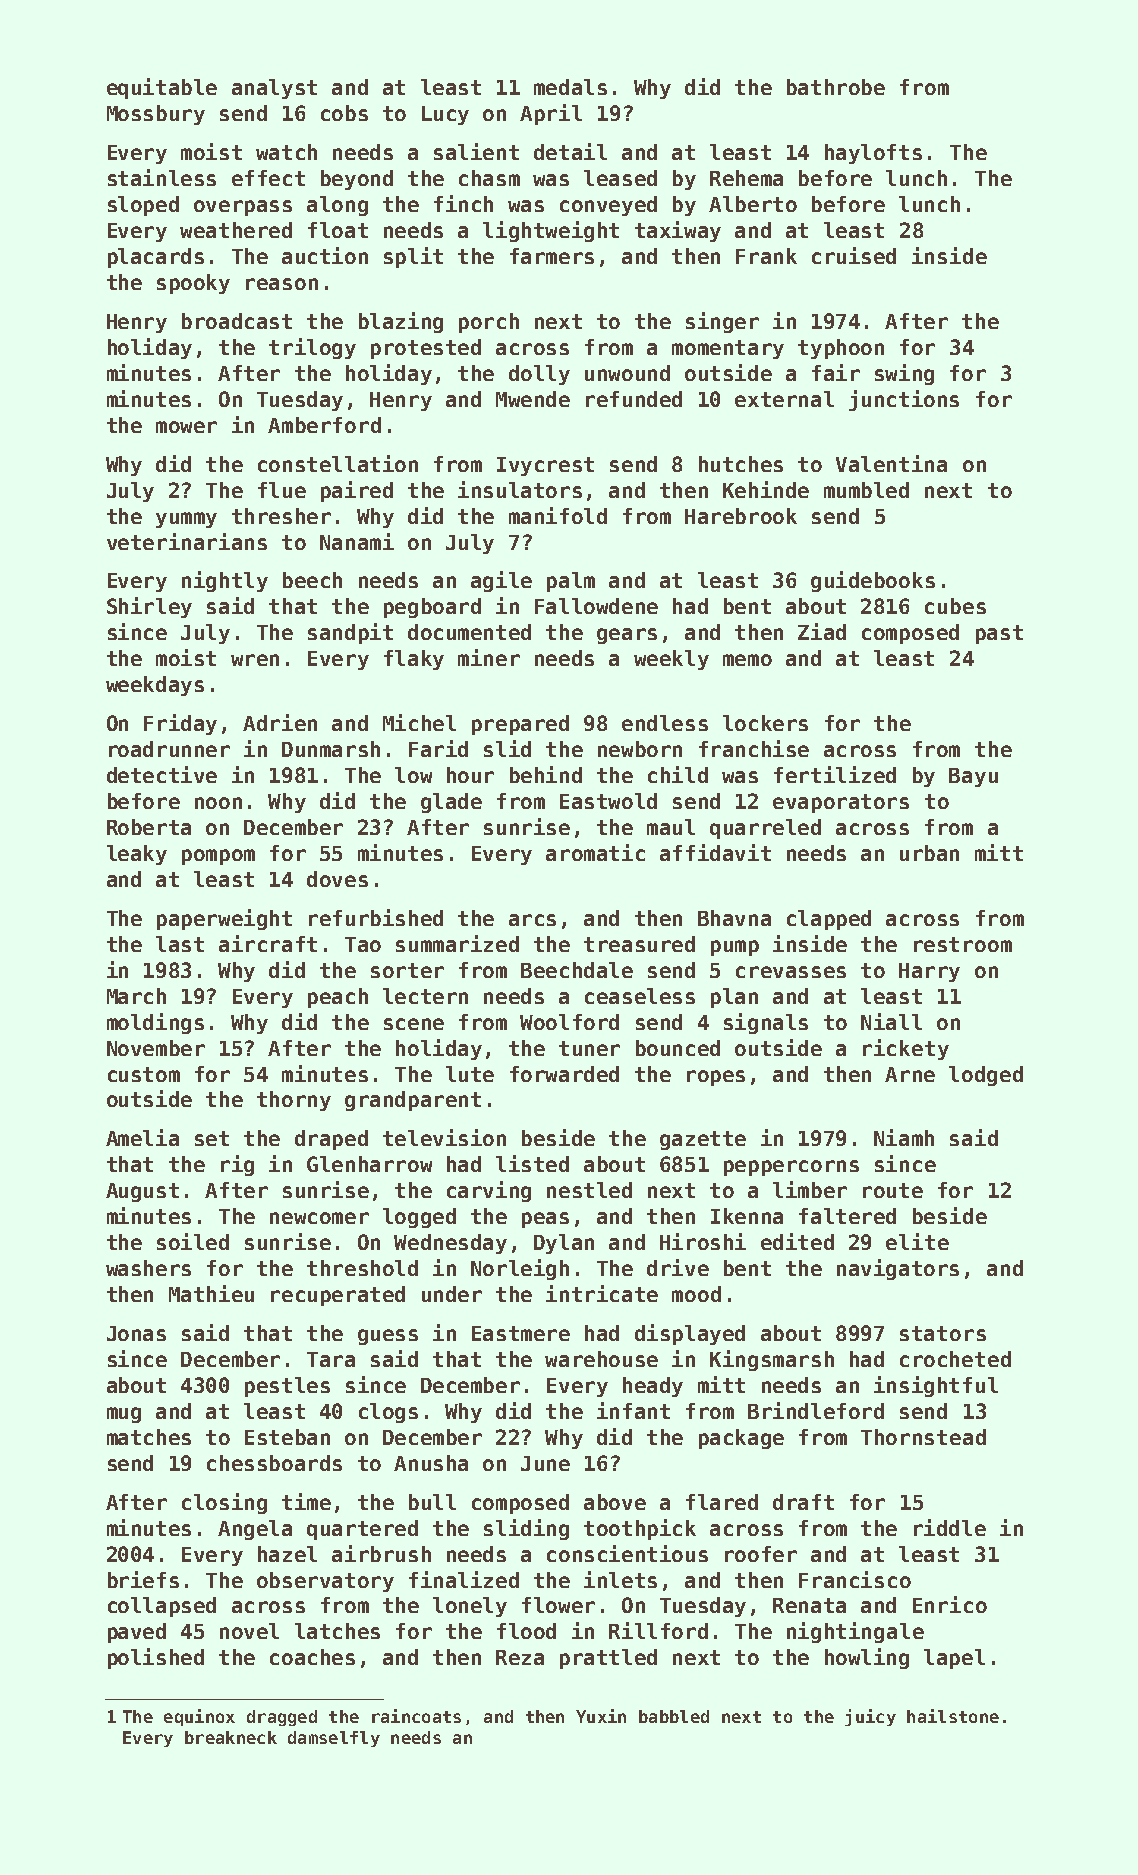 This image has height=1875, width=1138. What do you see at coordinates (162, 177) in the image?
I see `stainless` at bounding box center [162, 177].
